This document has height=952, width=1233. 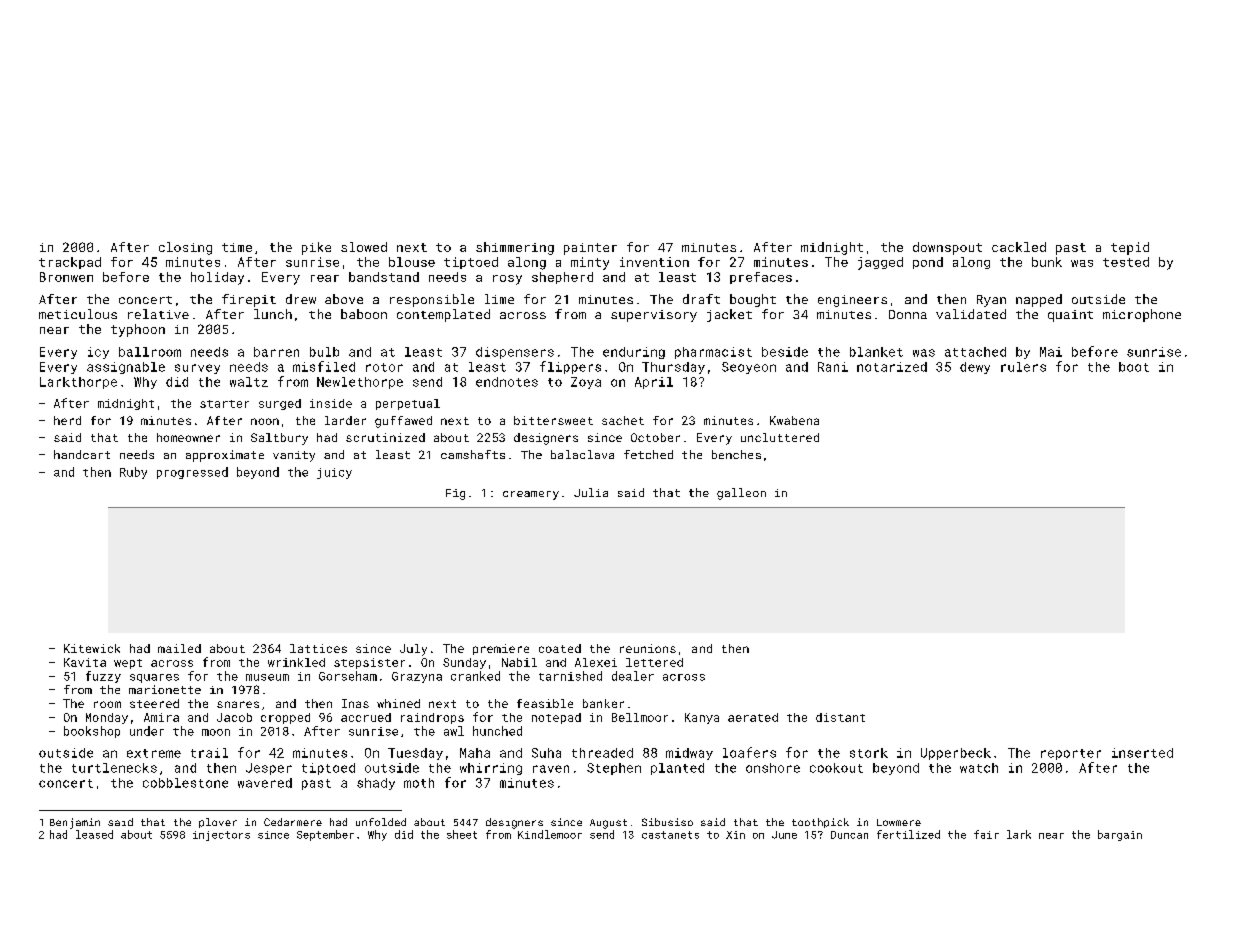 What do you see at coordinates (462, 834) in the document?
I see `sheet` at bounding box center [462, 834].
